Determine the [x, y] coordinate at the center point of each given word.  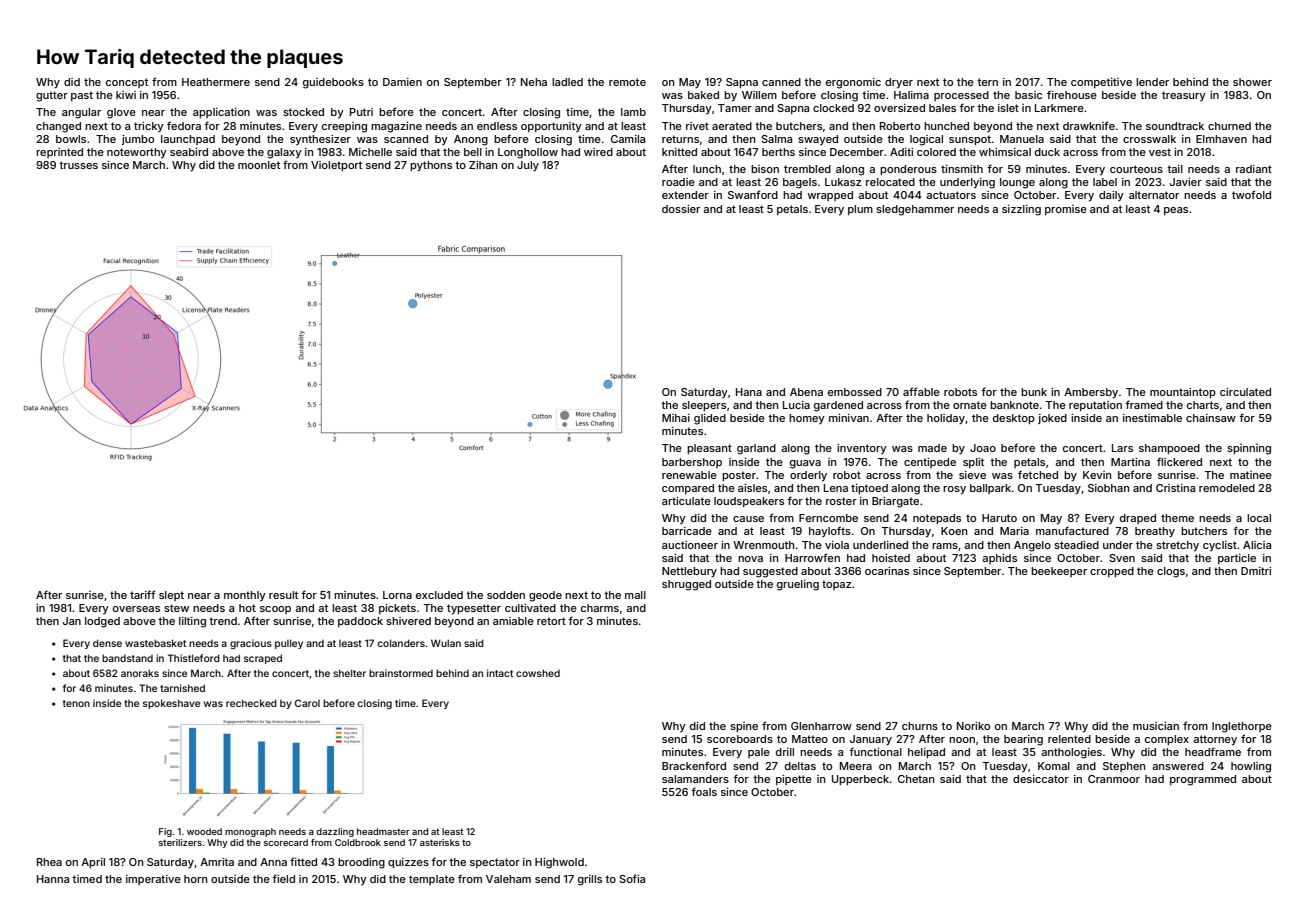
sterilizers [180, 842]
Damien [402, 82]
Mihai [676, 418]
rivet [697, 126]
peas [1176, 211]
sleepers [704, 406]
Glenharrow [821, 726]
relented [1069, 739]
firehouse [1072, 94]
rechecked [251, 703]
